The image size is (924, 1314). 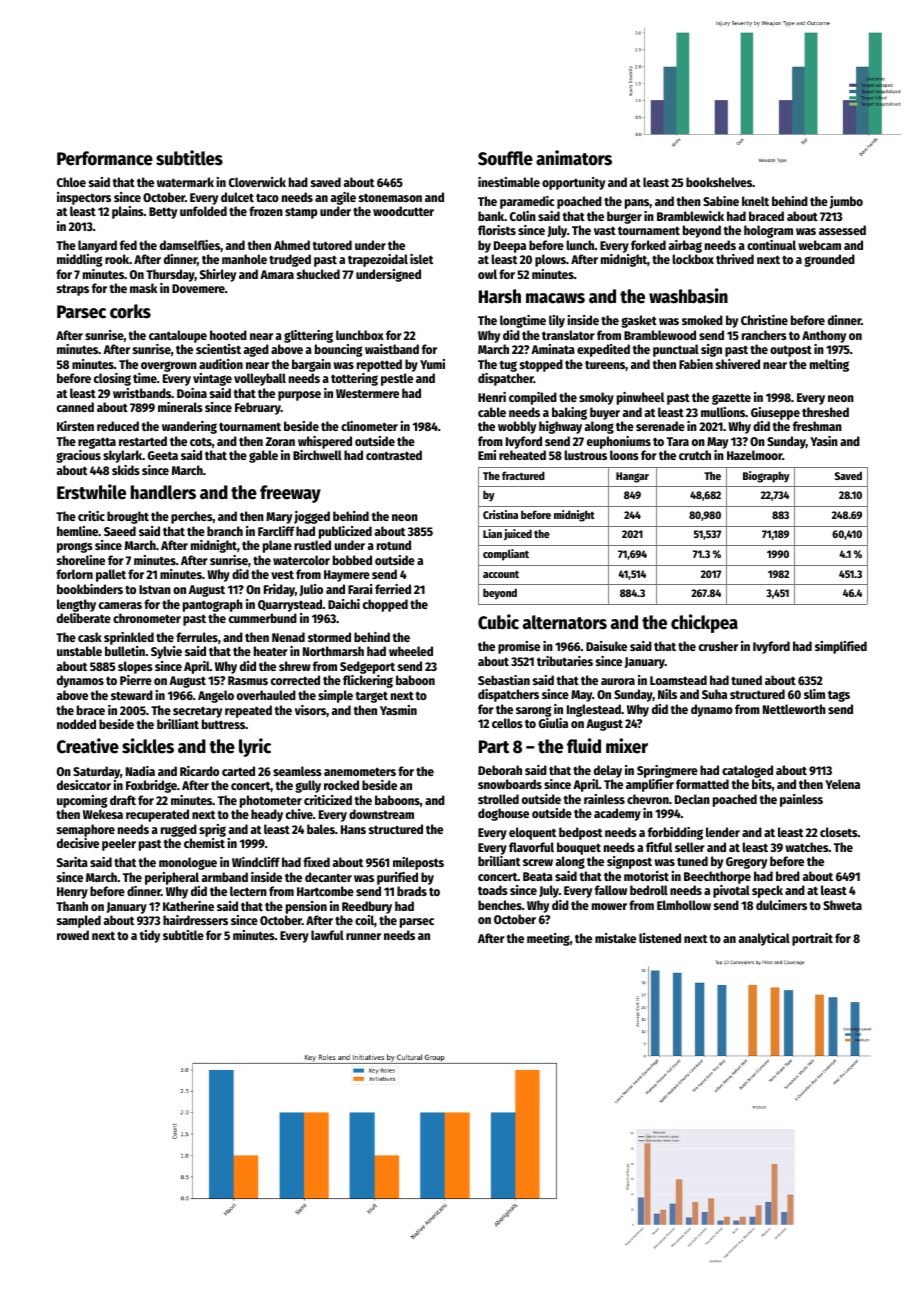 What do you see at coordinates (390, 197) in the document?
I see `stonemason` at bounding box center [390, 197].
